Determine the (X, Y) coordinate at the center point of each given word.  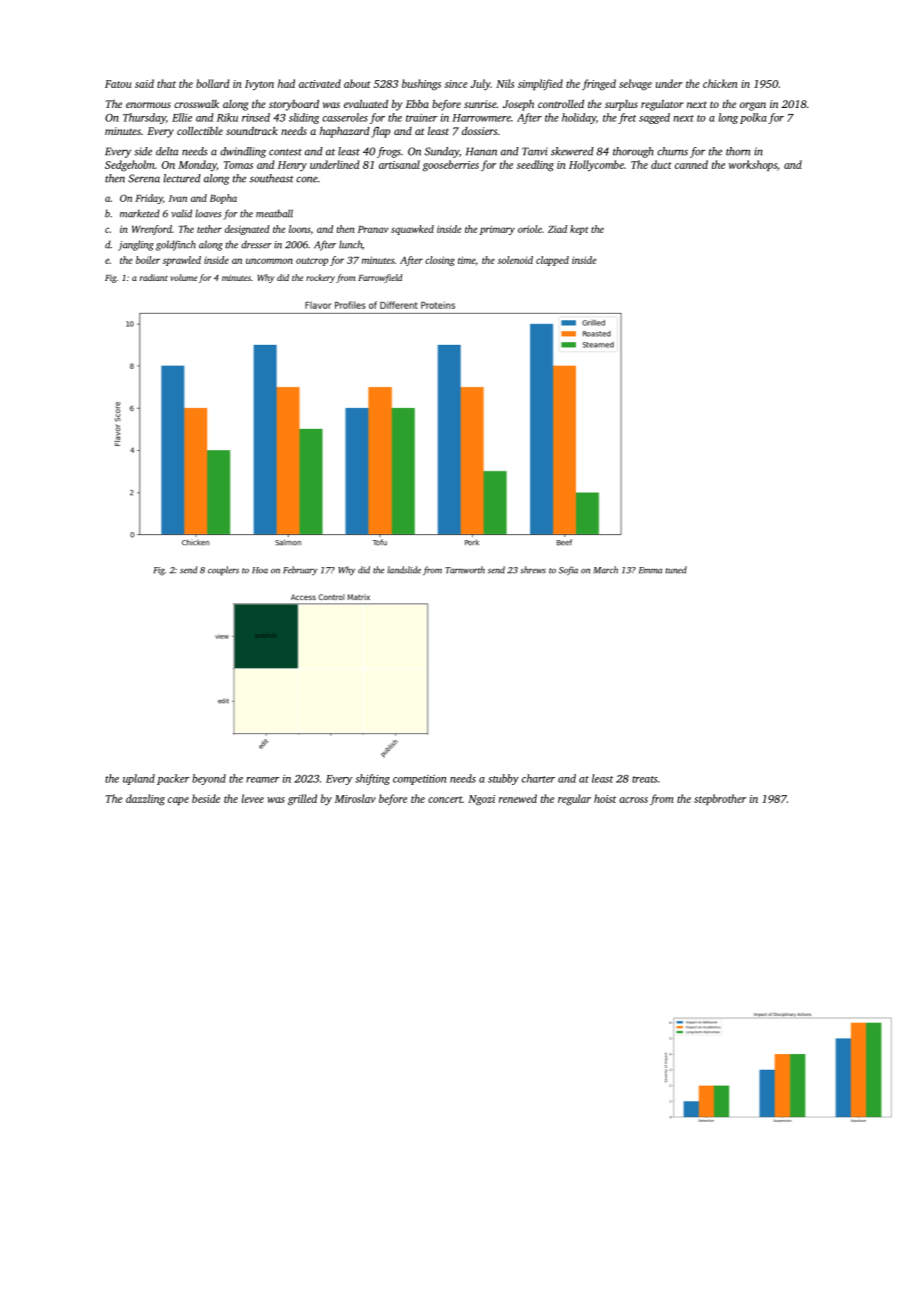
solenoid (515, 260)
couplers (223, 571)
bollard (213, 83)
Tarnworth (465, 570)
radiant (154, 277)
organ (753, 106)
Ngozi (481, 800)
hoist (605, 798)
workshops (753, 165)
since (456, 84)
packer (173, 779)
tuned (676, 570)
